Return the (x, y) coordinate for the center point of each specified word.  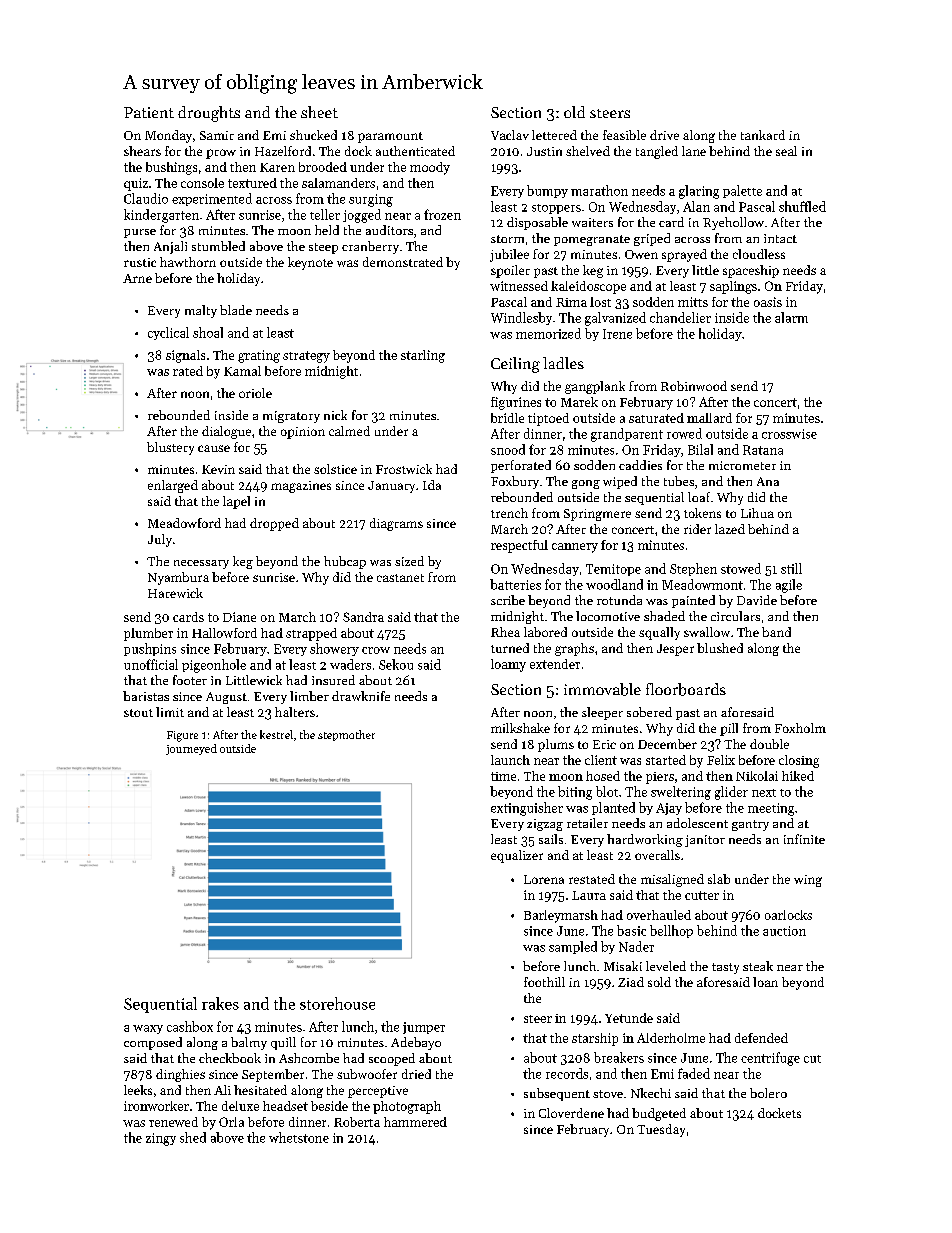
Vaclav (510, 135)
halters (295, 712)
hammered (415, 1122)
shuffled (802, 206)
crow (376, 650)
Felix (721, 760)
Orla (231, 1122)
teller (325, 214)
